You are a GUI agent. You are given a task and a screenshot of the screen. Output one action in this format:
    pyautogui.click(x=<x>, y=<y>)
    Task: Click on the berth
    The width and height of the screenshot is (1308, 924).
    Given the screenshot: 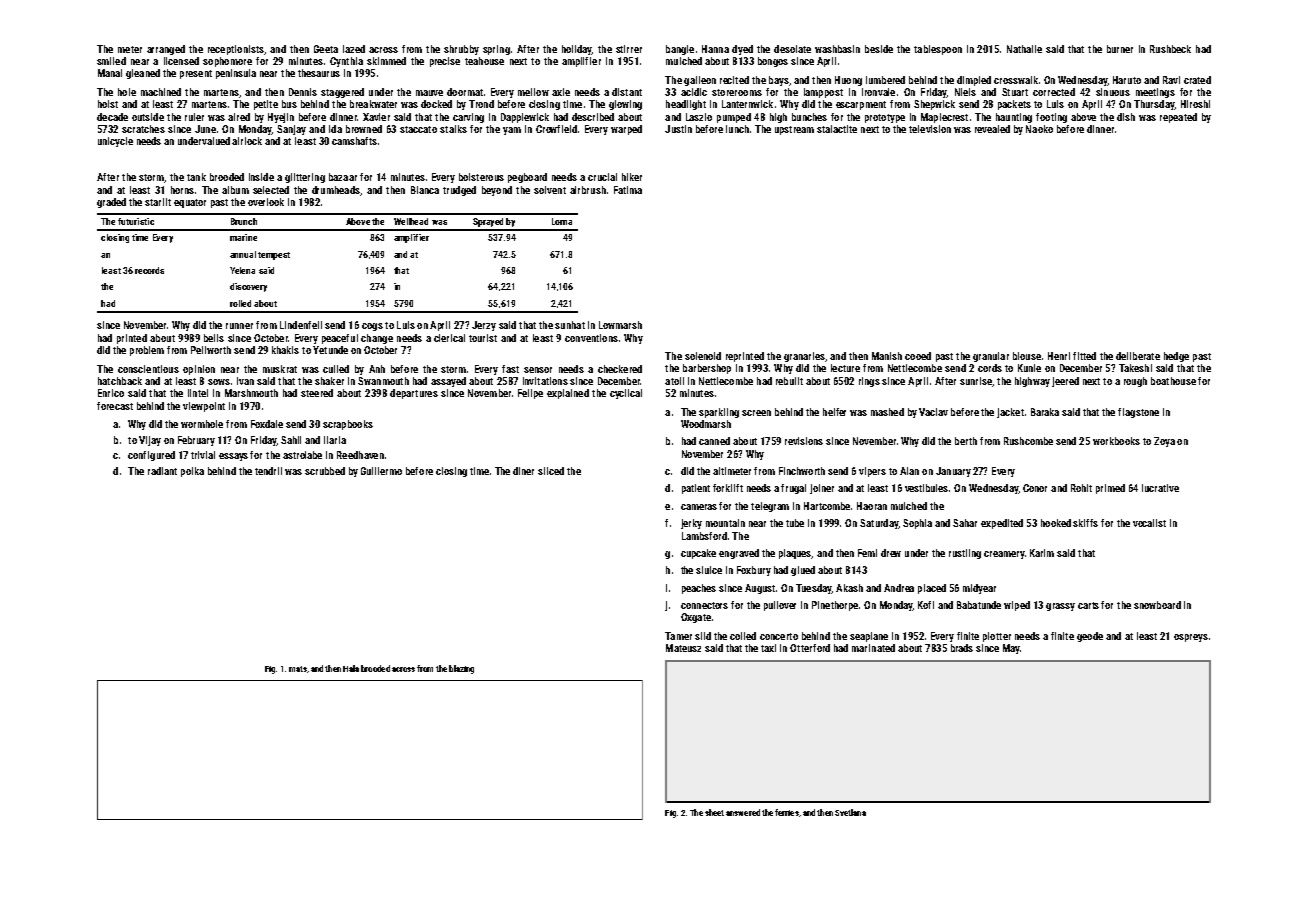 What is the action you would take?
    pyautogui.click(x=966, y=441)
